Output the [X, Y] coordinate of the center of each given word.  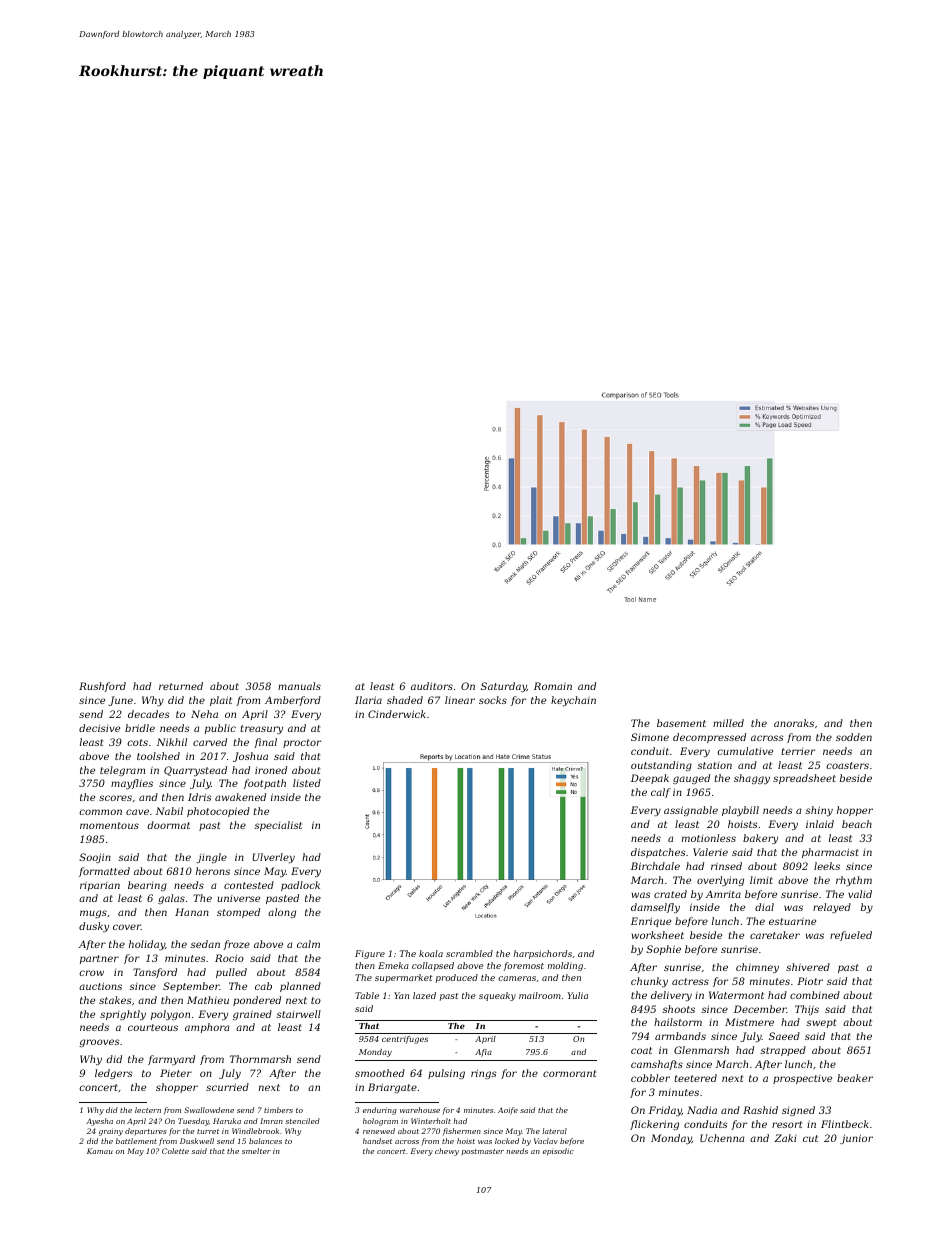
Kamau [100, 1151]
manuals [299, 686]
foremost [523, 966]
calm [308, 944]
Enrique [651, 922]
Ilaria [368, 700]
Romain [553, 686]
